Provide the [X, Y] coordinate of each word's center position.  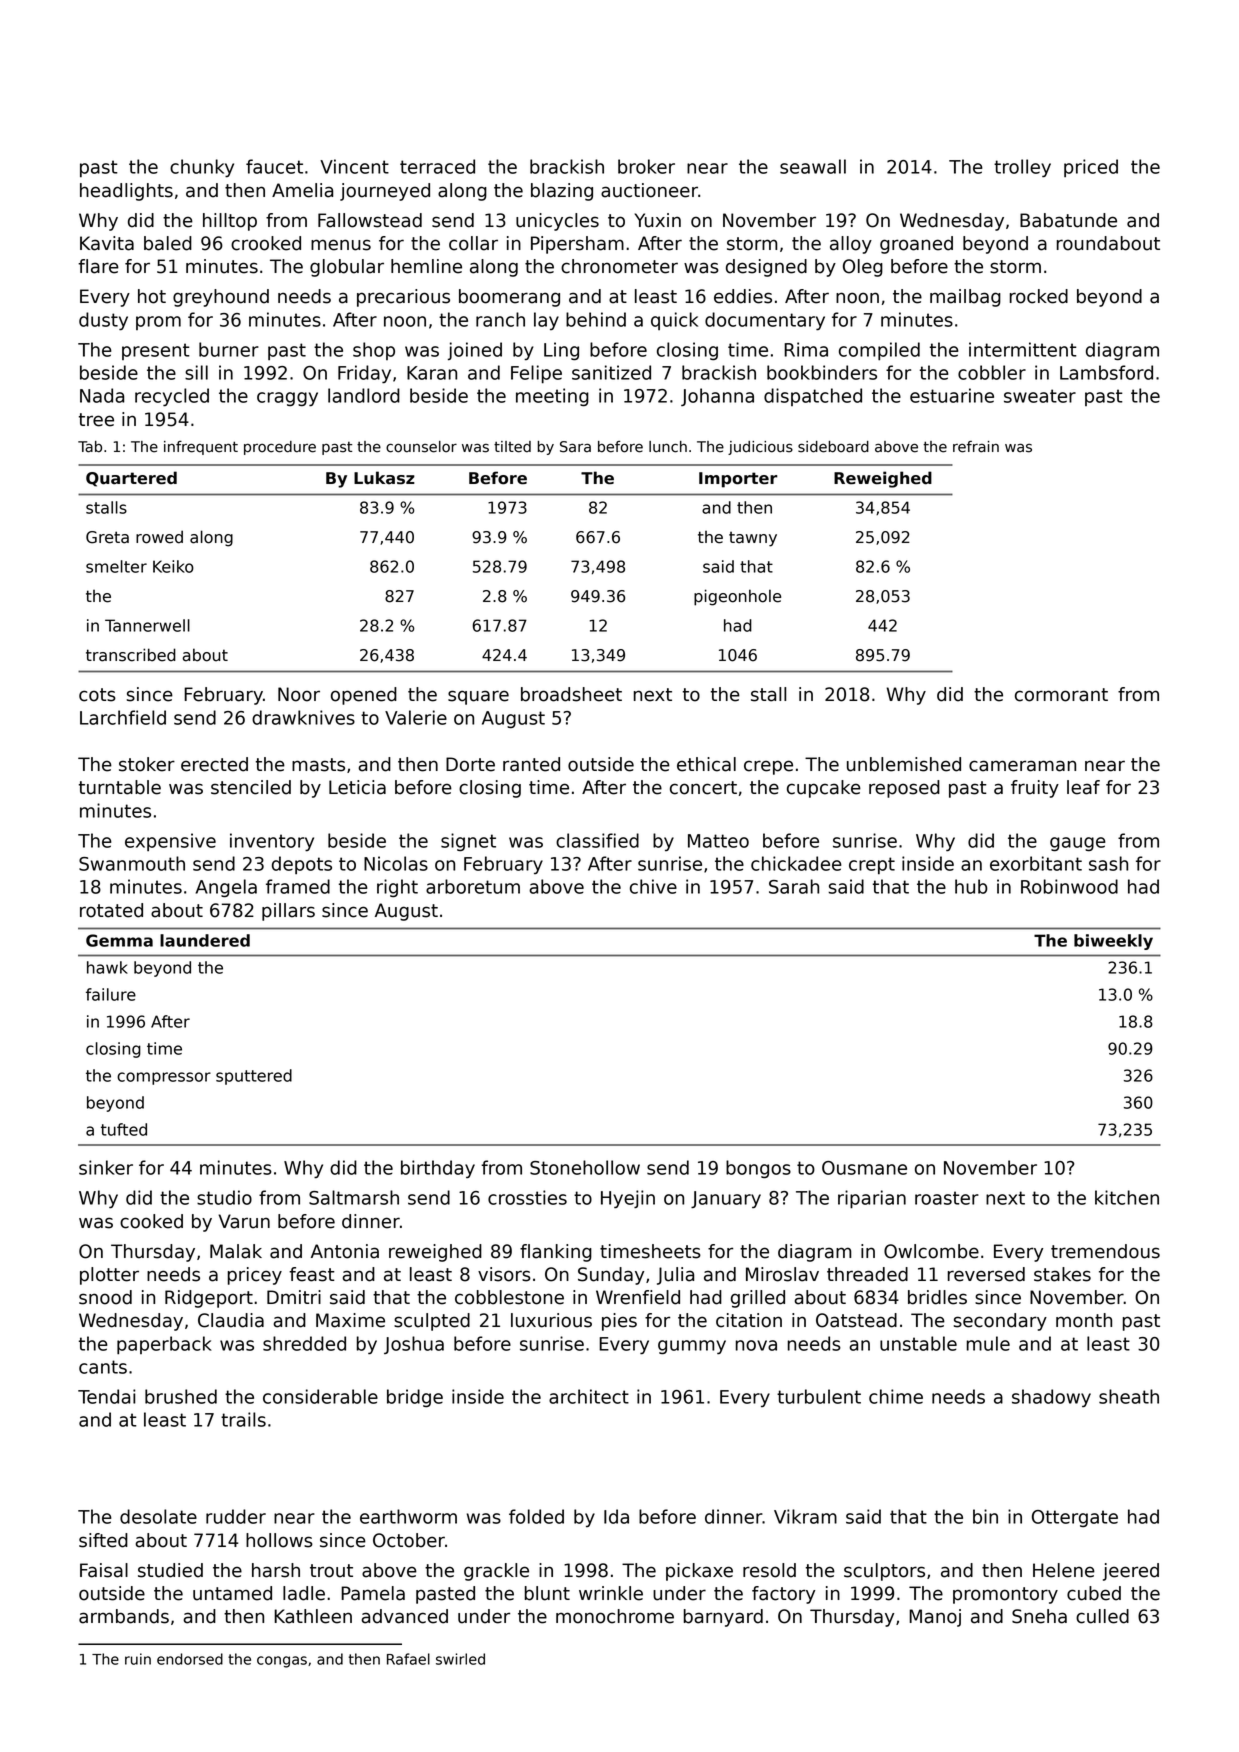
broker [646, 166]
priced [1091, 168]
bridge [415, 1398]
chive [653, 886]
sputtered [254, 1077]
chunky [202, 168]
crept [872, 865]
